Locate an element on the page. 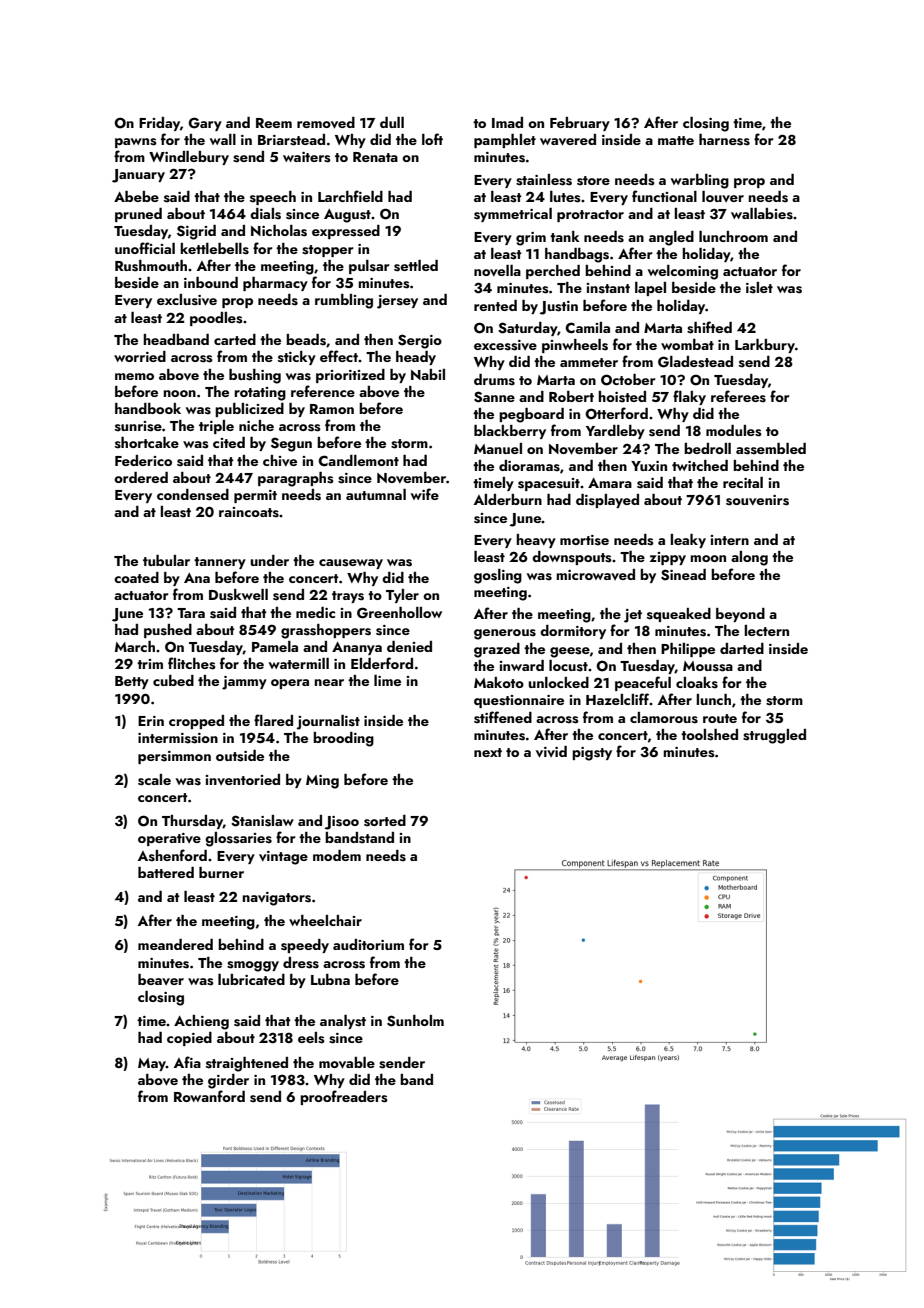 The width and height of the document is (924, 1308). movable is located at coordinates (347, 1063).
